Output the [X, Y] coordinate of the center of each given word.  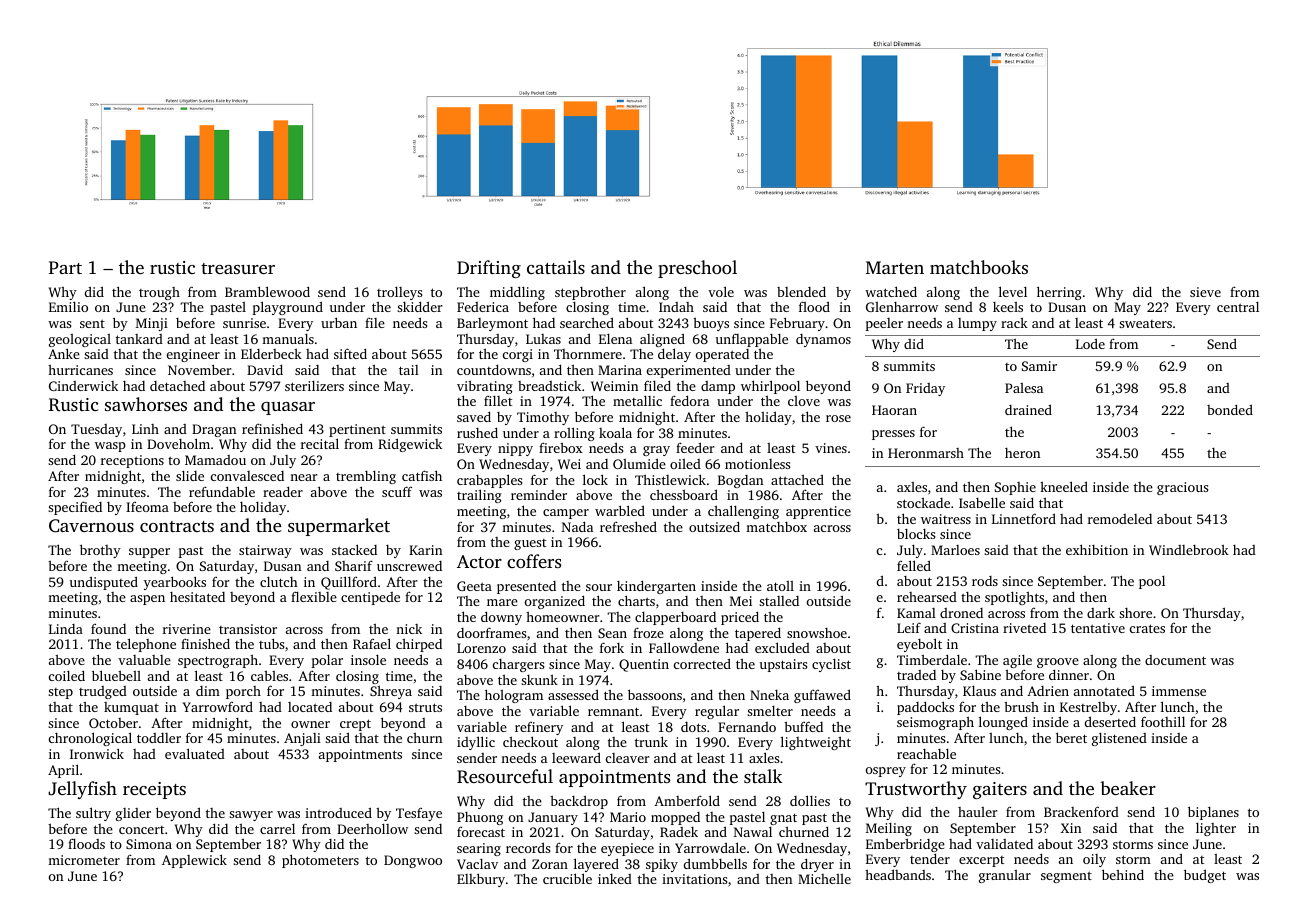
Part [65, 267]
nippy [515, 449]
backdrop [579, 802]
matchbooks [979, 267]
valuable [144, 660]
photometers [320, 861]
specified [75, 508]
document [1175, 660]
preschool [697, 269]
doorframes [491, 632]
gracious [1182, 488]
